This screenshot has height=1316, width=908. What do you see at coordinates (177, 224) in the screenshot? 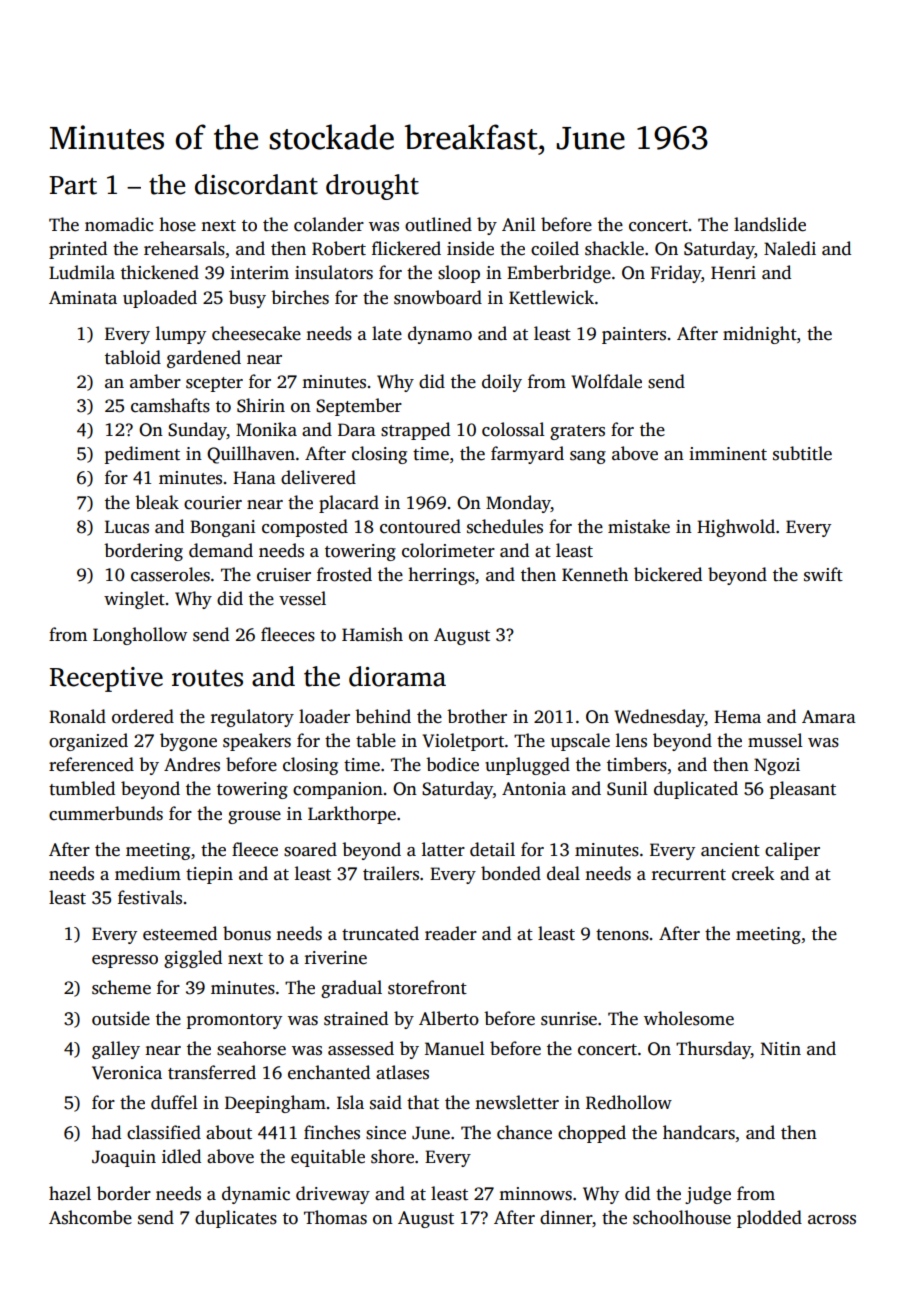
I see `hose` at bounding box center [177, 224].
